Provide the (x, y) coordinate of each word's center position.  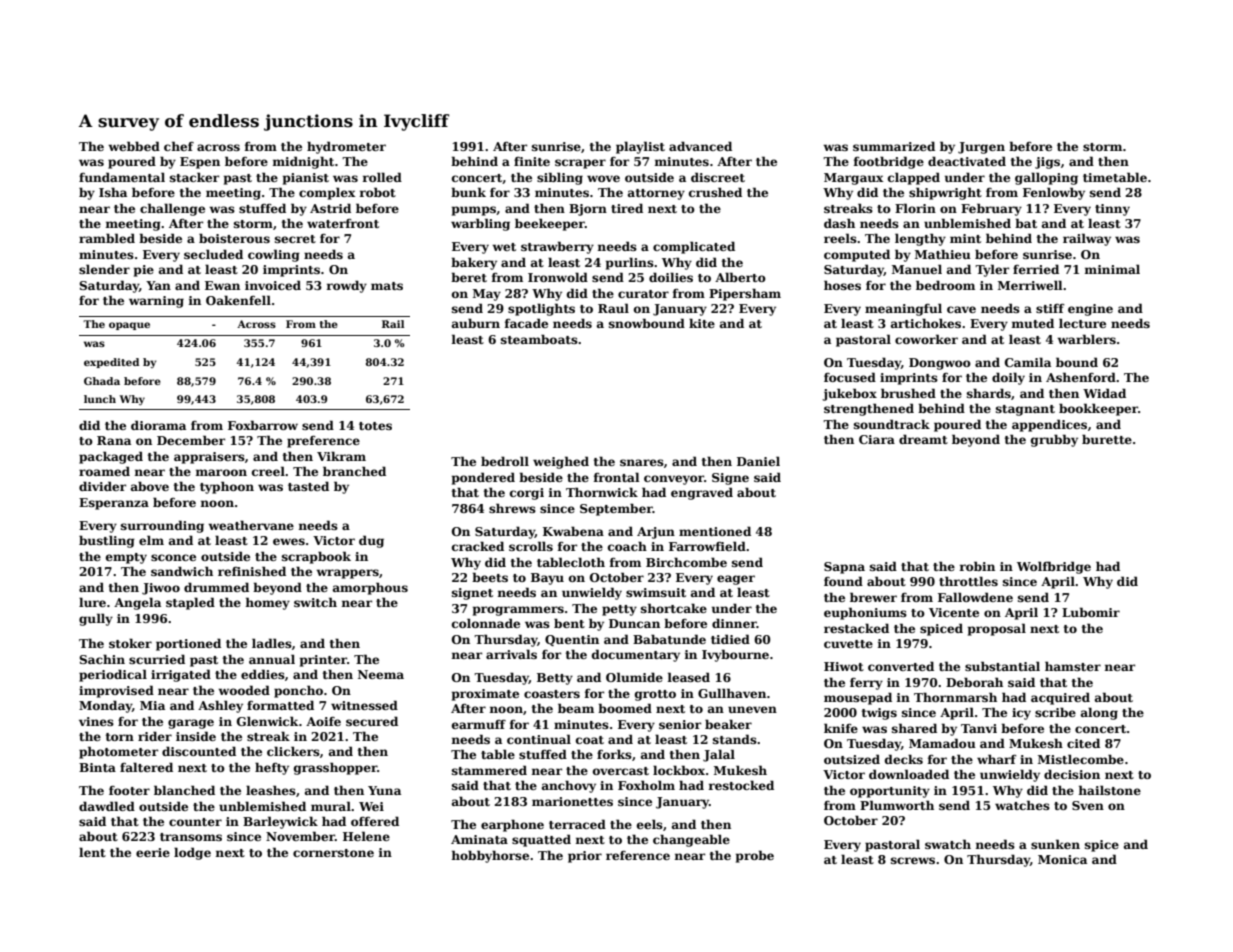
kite (702, 323)
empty (126, 558)
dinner (734, 623)
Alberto (740, 277)
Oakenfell (238, 300)
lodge (192, 853)
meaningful (903, 309)
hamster (1073, 666)
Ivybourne (735, 655)
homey (268, 603)
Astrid (330, 208)
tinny (1112, 210)
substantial (1002, 666)
